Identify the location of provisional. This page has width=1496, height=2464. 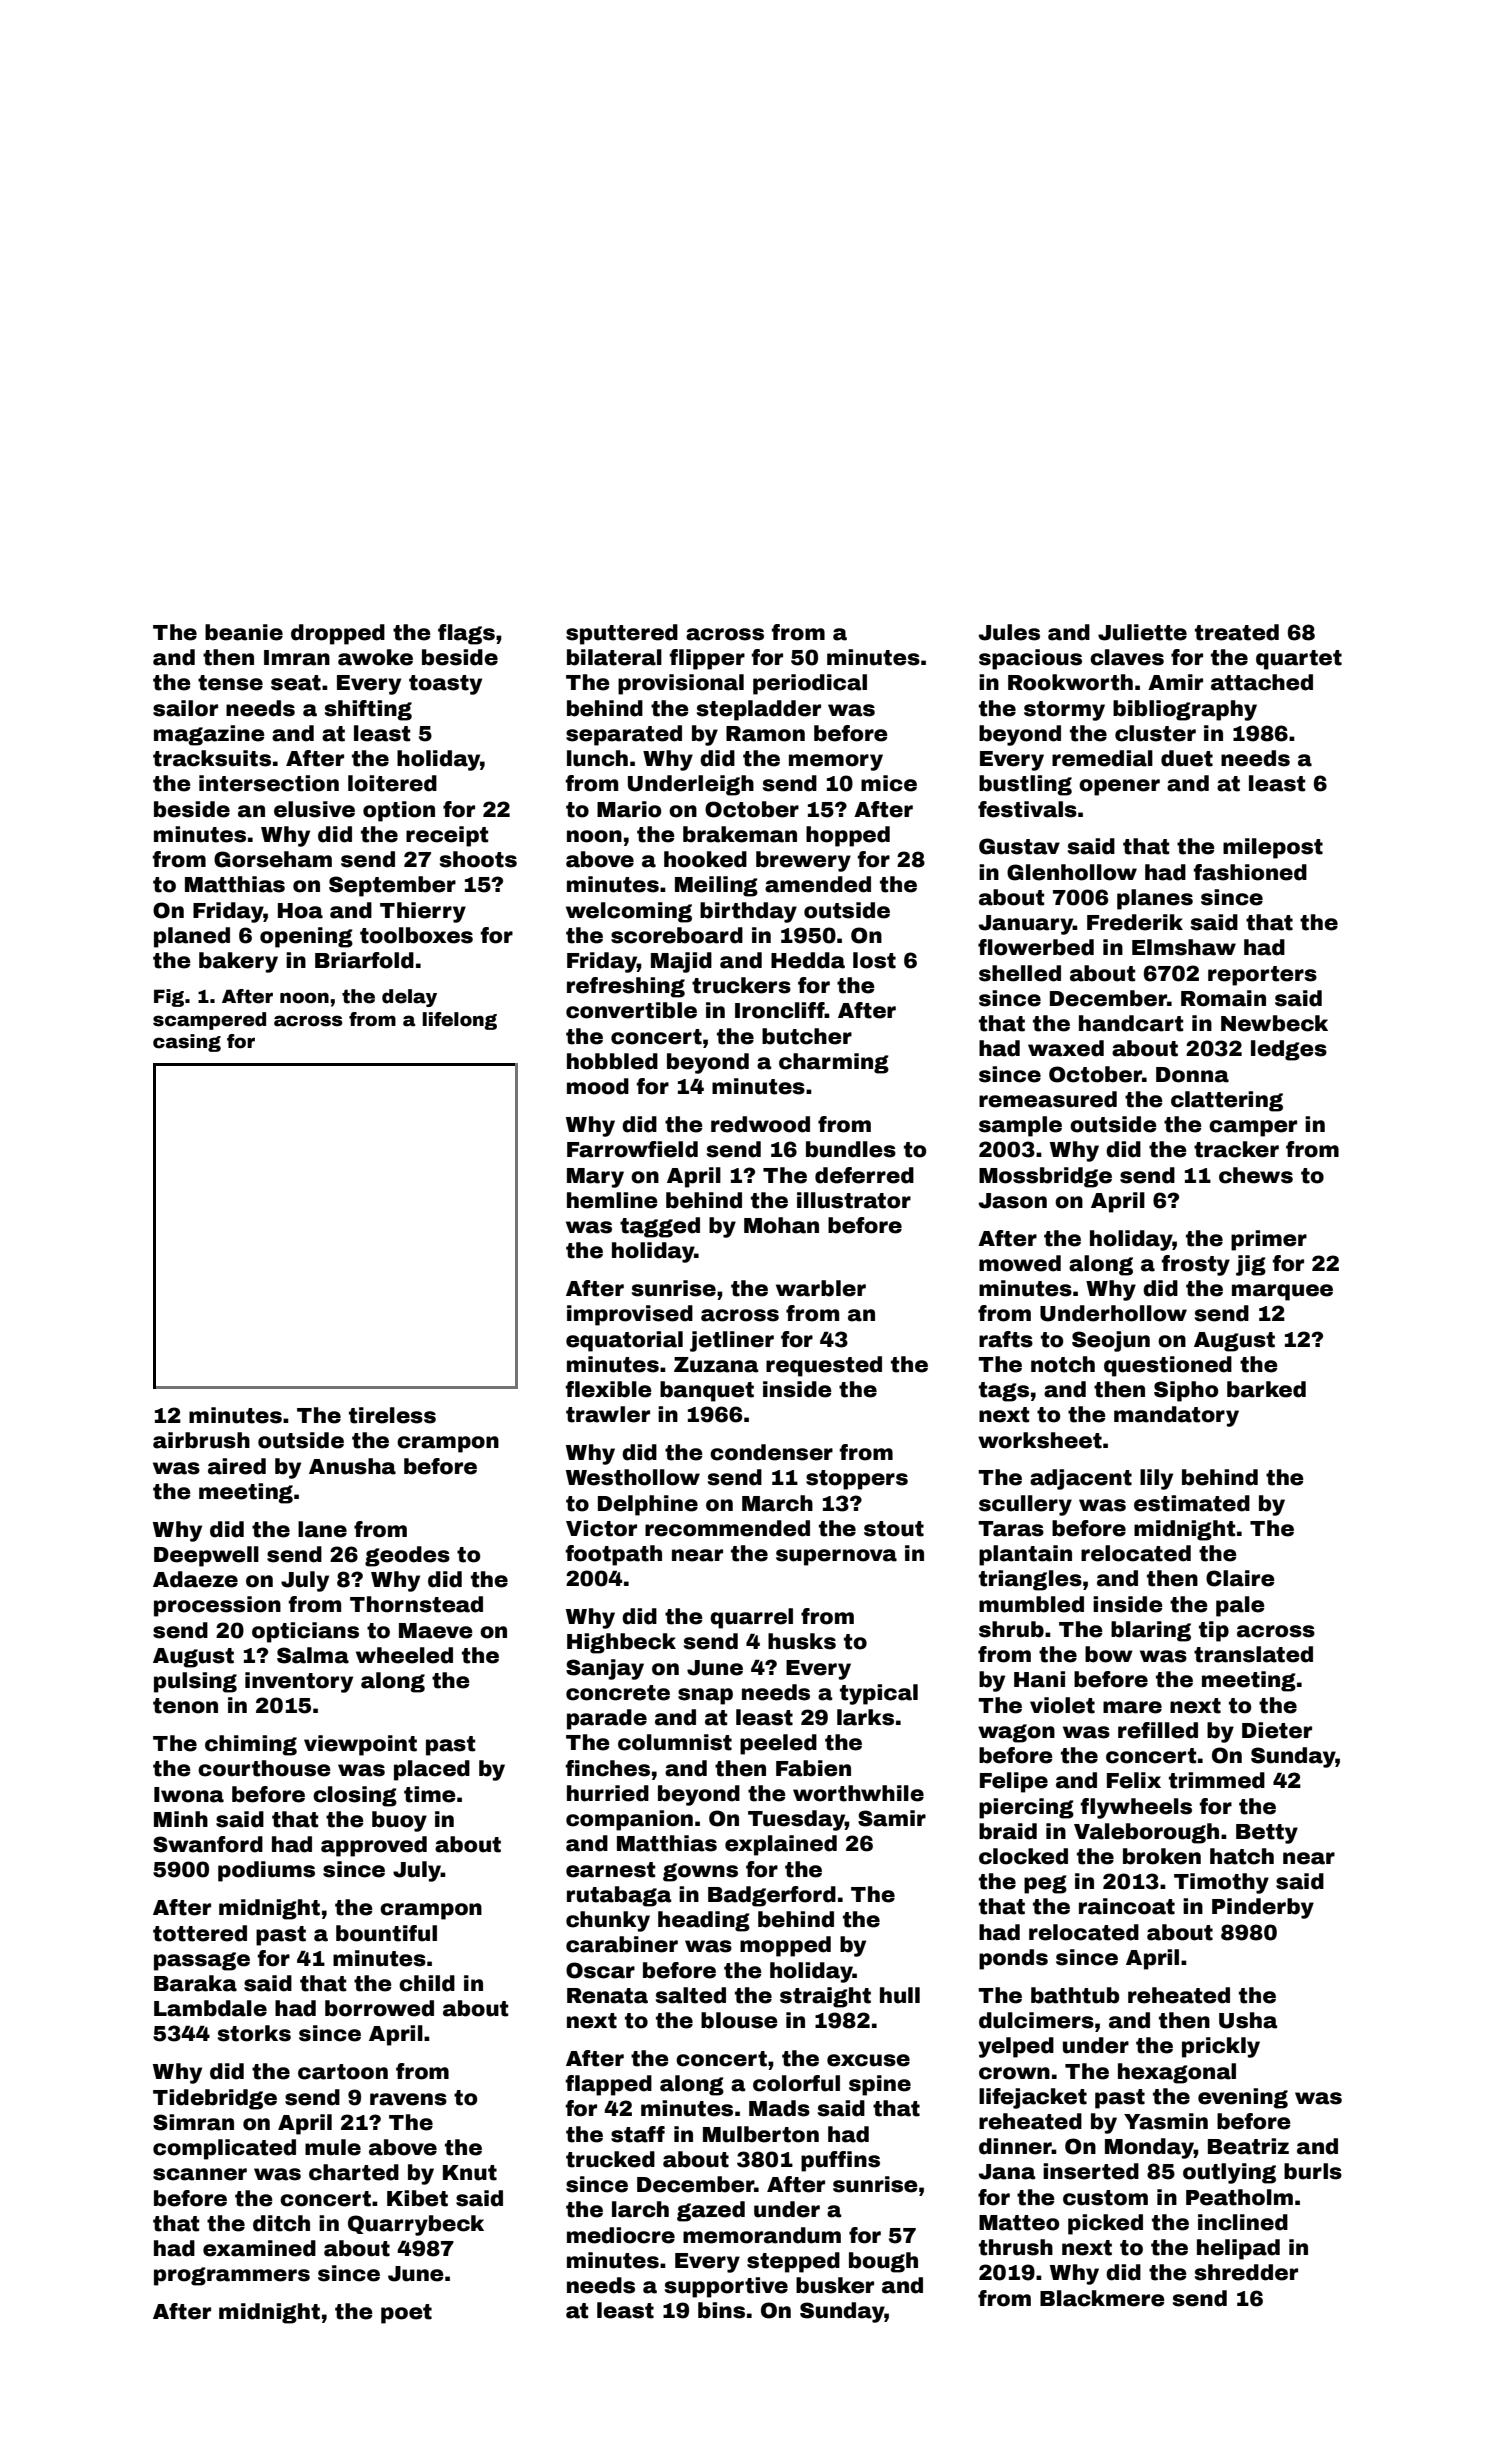
(681, 684).
